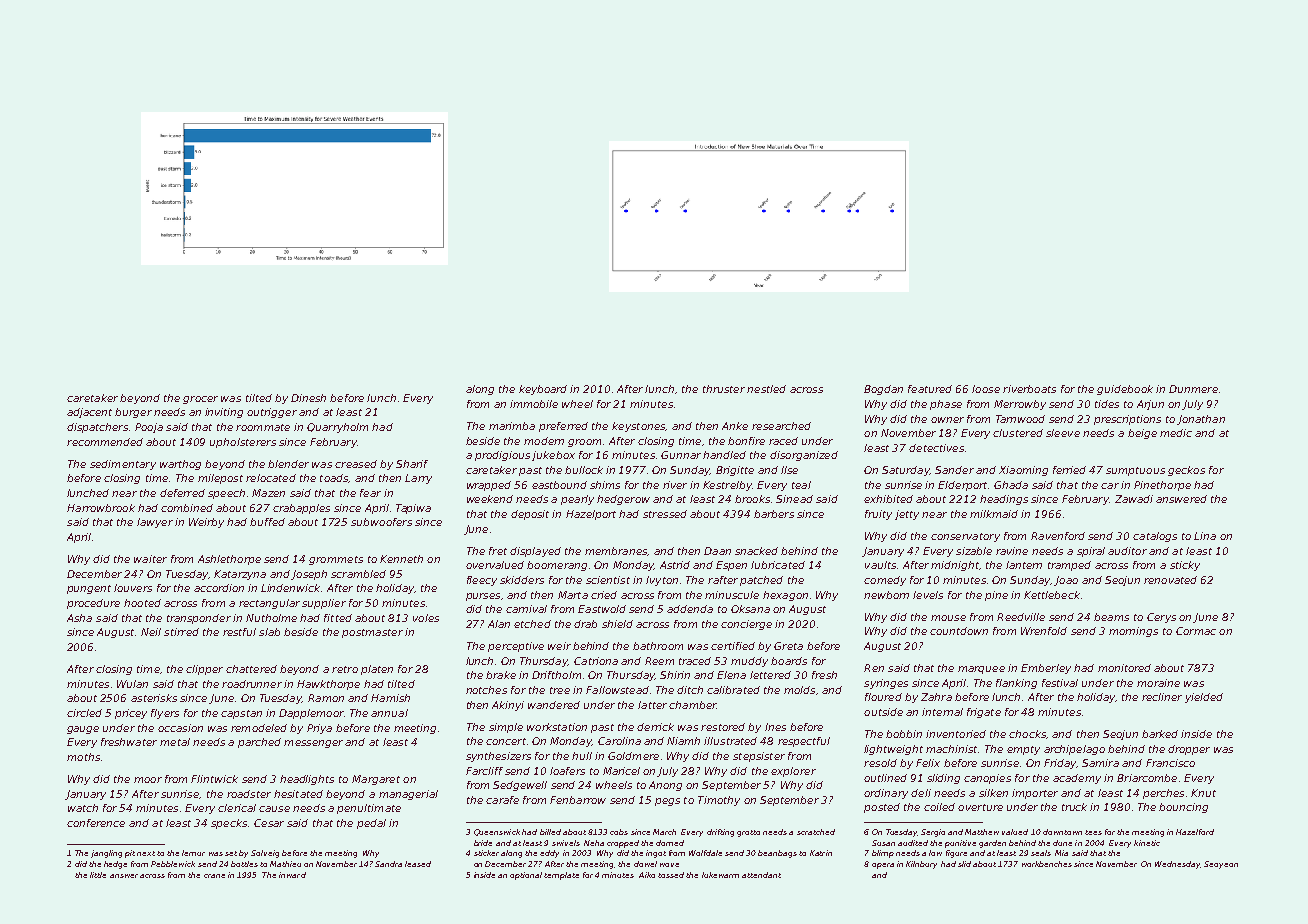 Image resolution: width=1308 pixels, height=924 pixels. What do you see at coordinates (933, 833) in the document?
I see `Sergio` at bounding box center [933, 833].
